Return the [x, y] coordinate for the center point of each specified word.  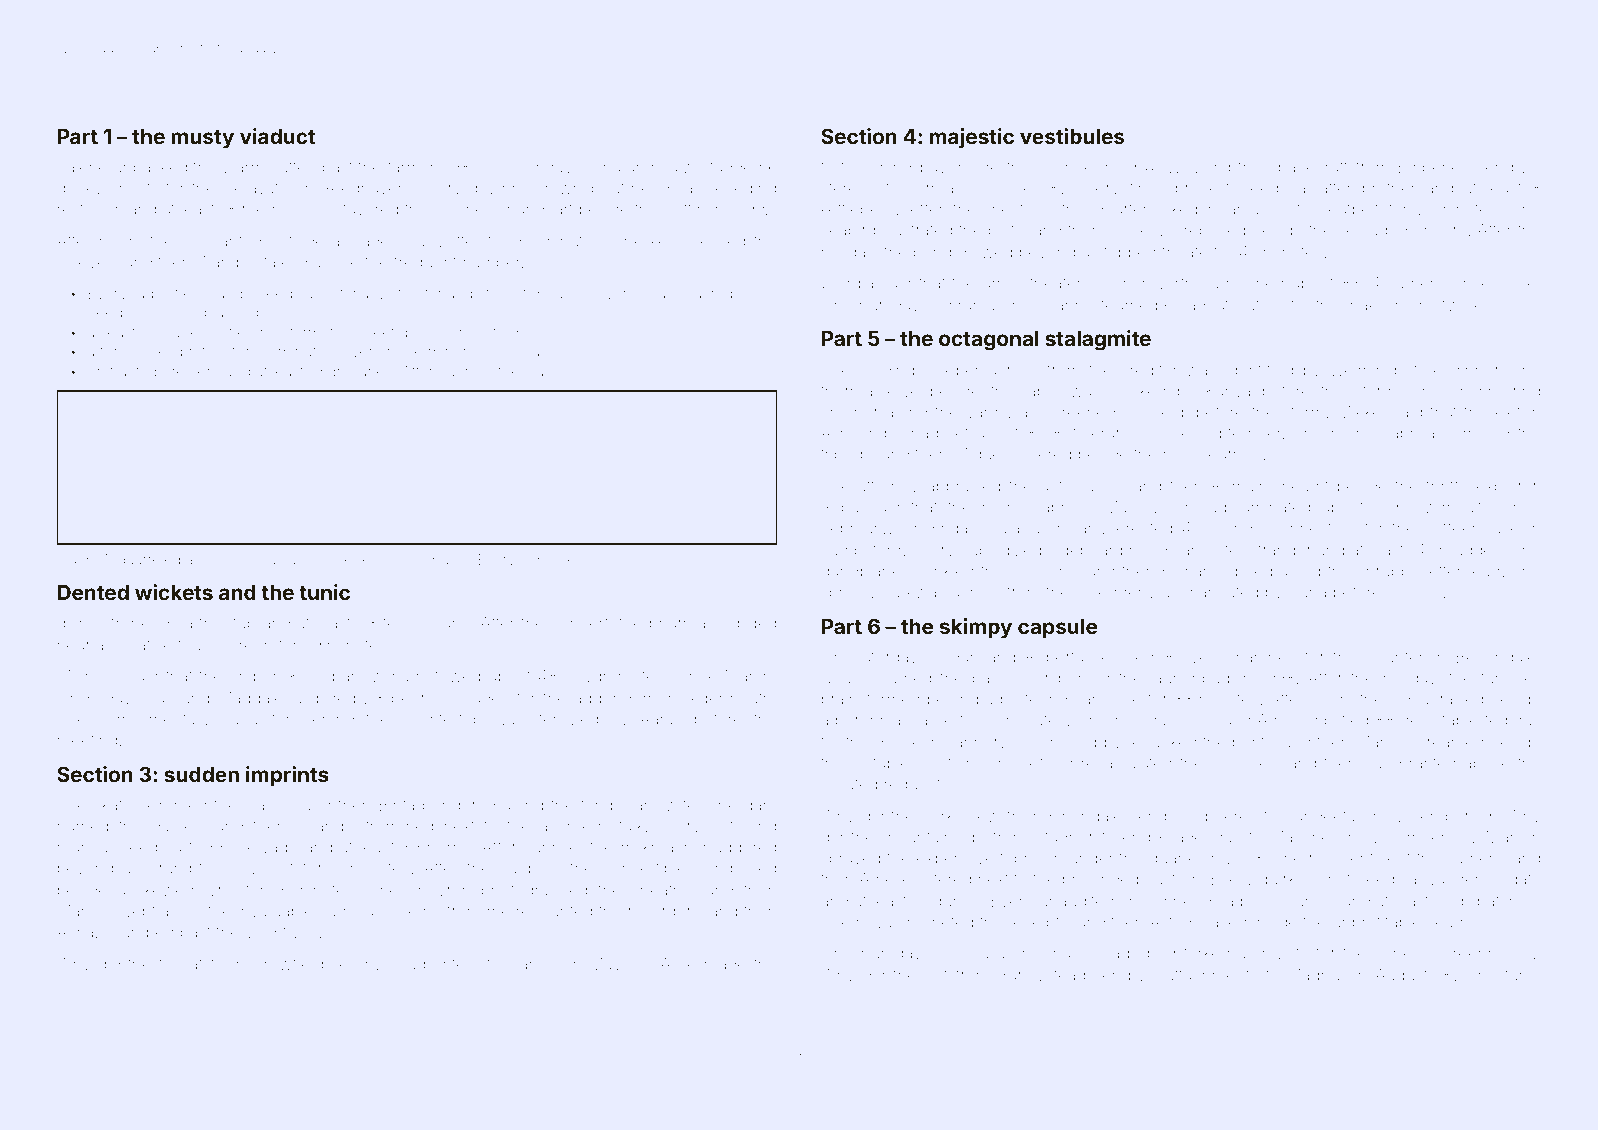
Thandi [321, 825]
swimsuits [1453, 507]
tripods [846, 455]
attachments [1212, 975]
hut [936, 975]
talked [285, 262]
